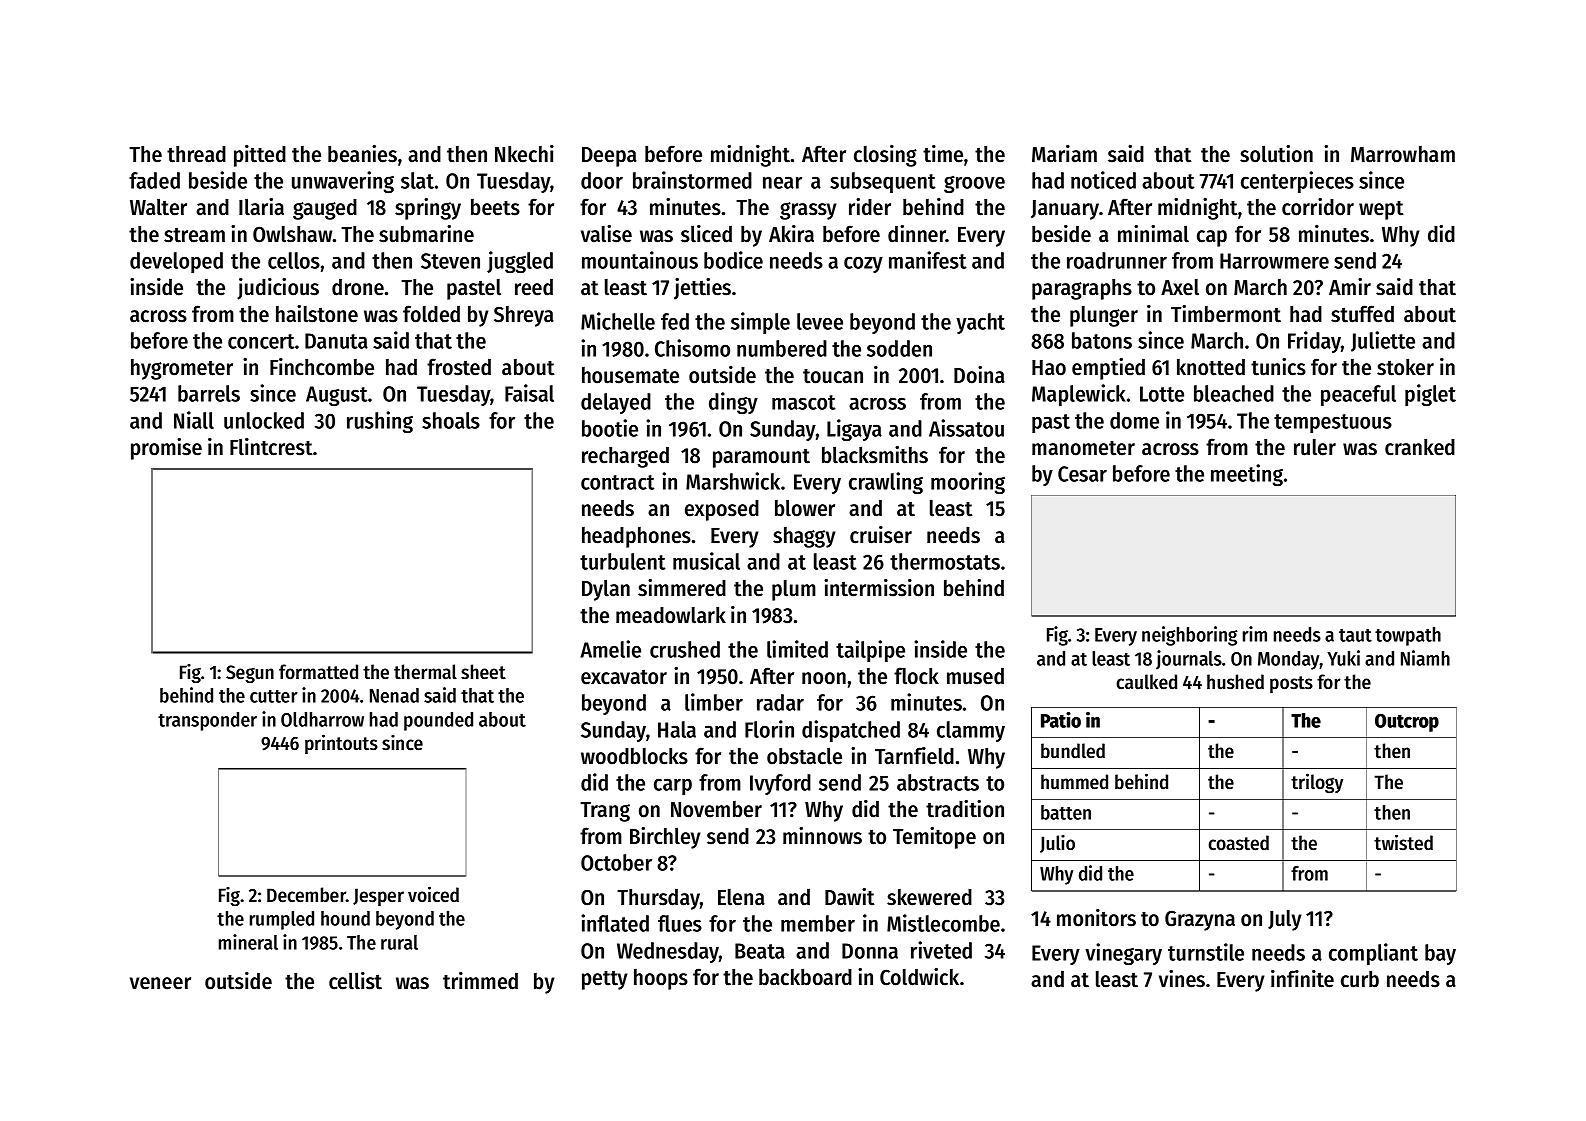  I want to click on rumpled, so click(282, 920).
